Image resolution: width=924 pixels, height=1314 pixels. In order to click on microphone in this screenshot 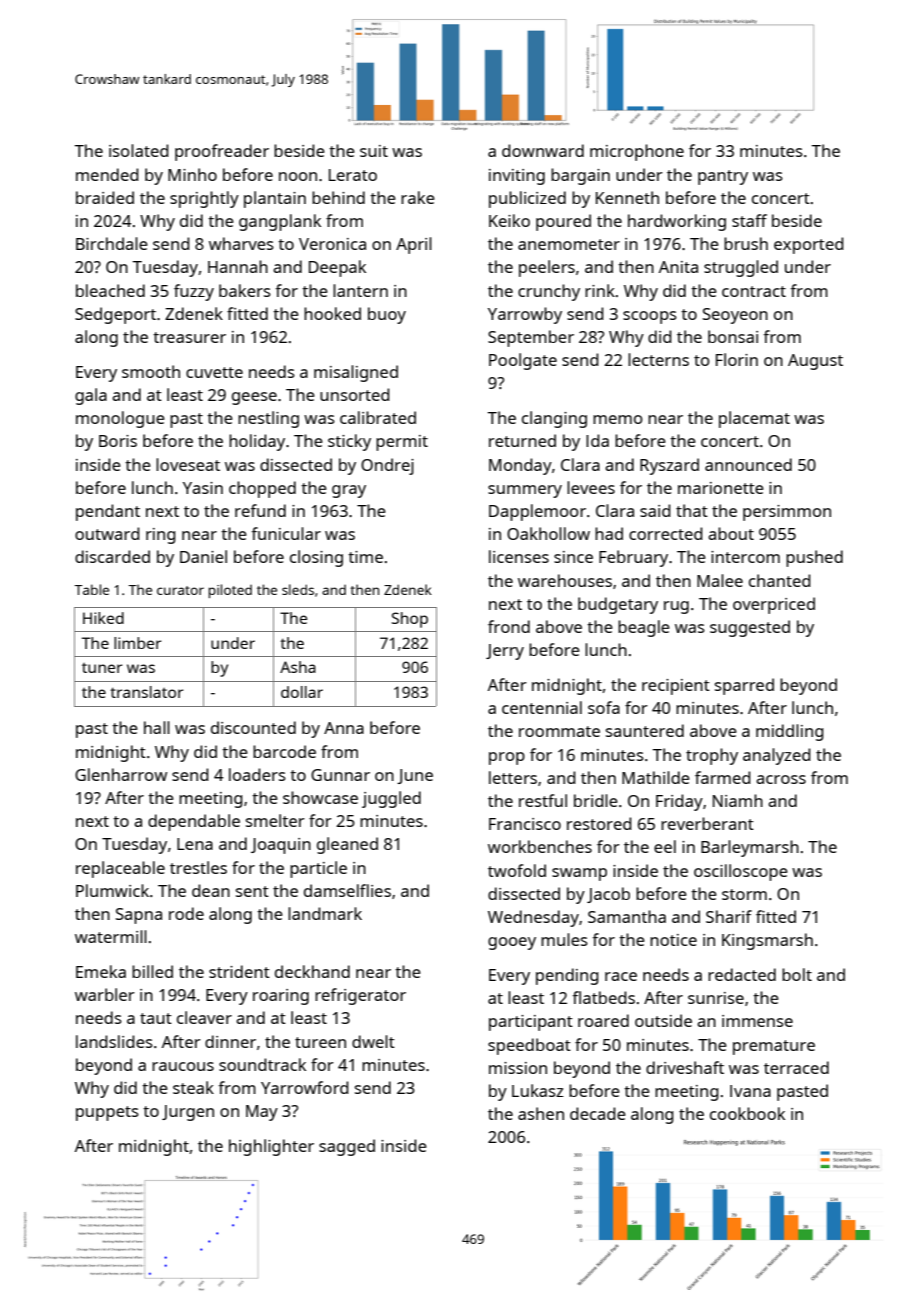, I will do `click(637, 152)`.
